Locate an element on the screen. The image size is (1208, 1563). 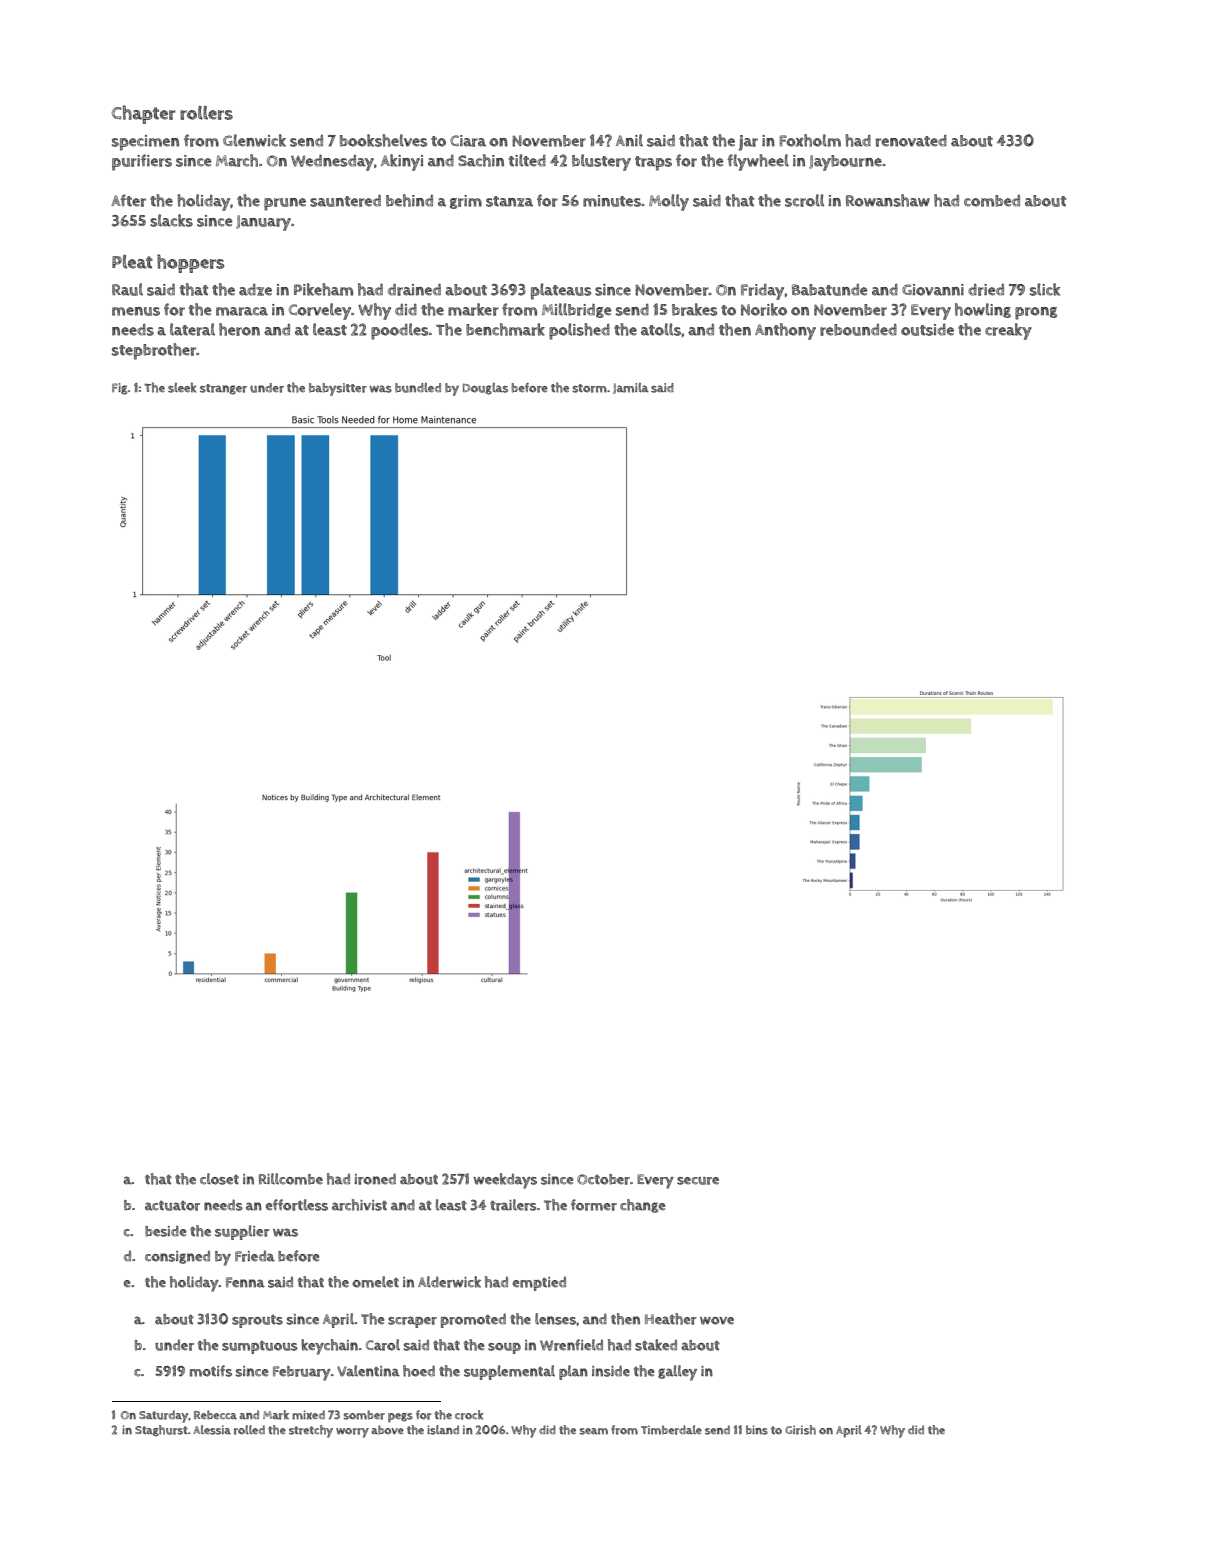
Jamila is located at coordinates (631, 388).
